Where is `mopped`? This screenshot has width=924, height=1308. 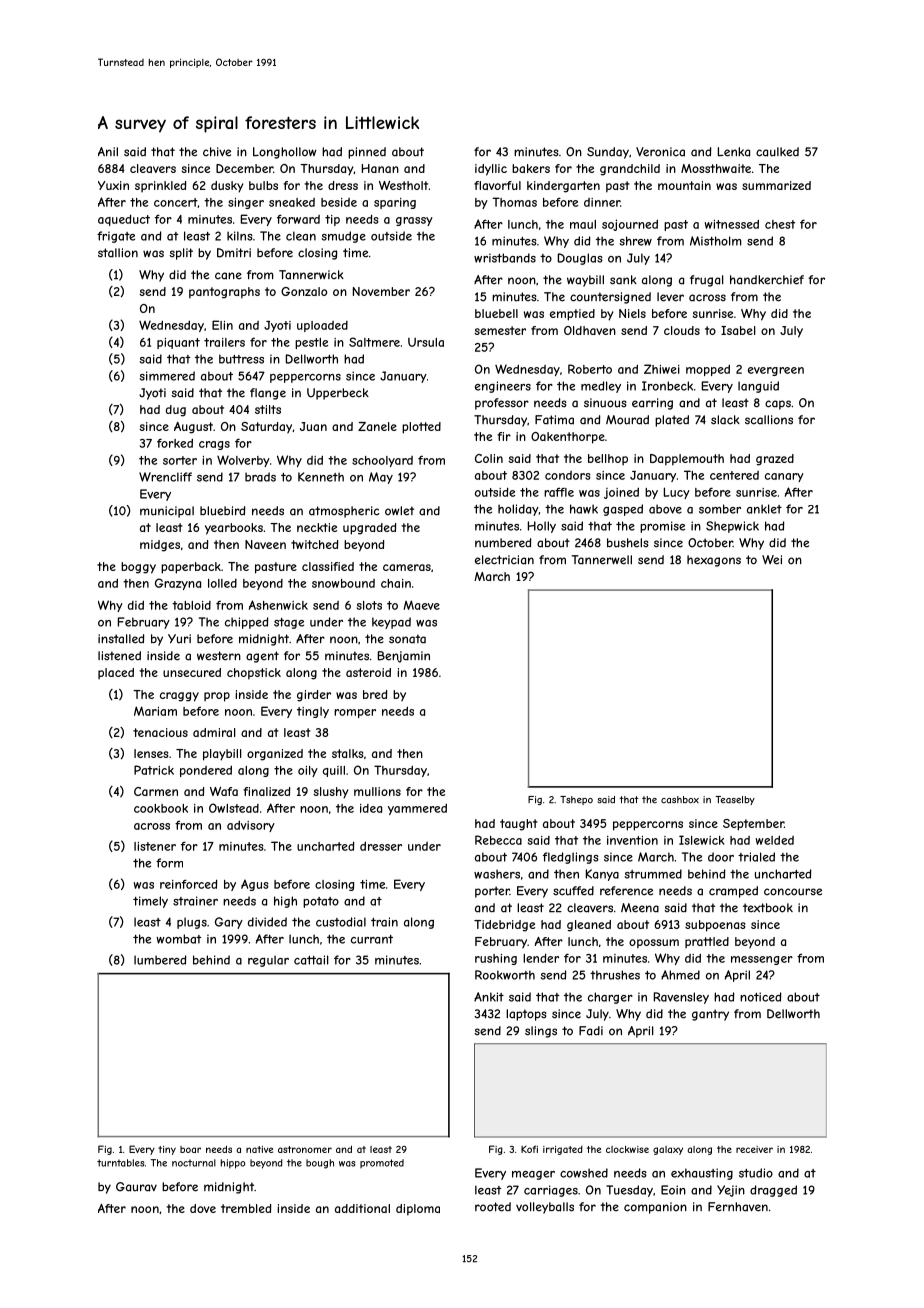
mopped is located at coordinates (708, 370).
